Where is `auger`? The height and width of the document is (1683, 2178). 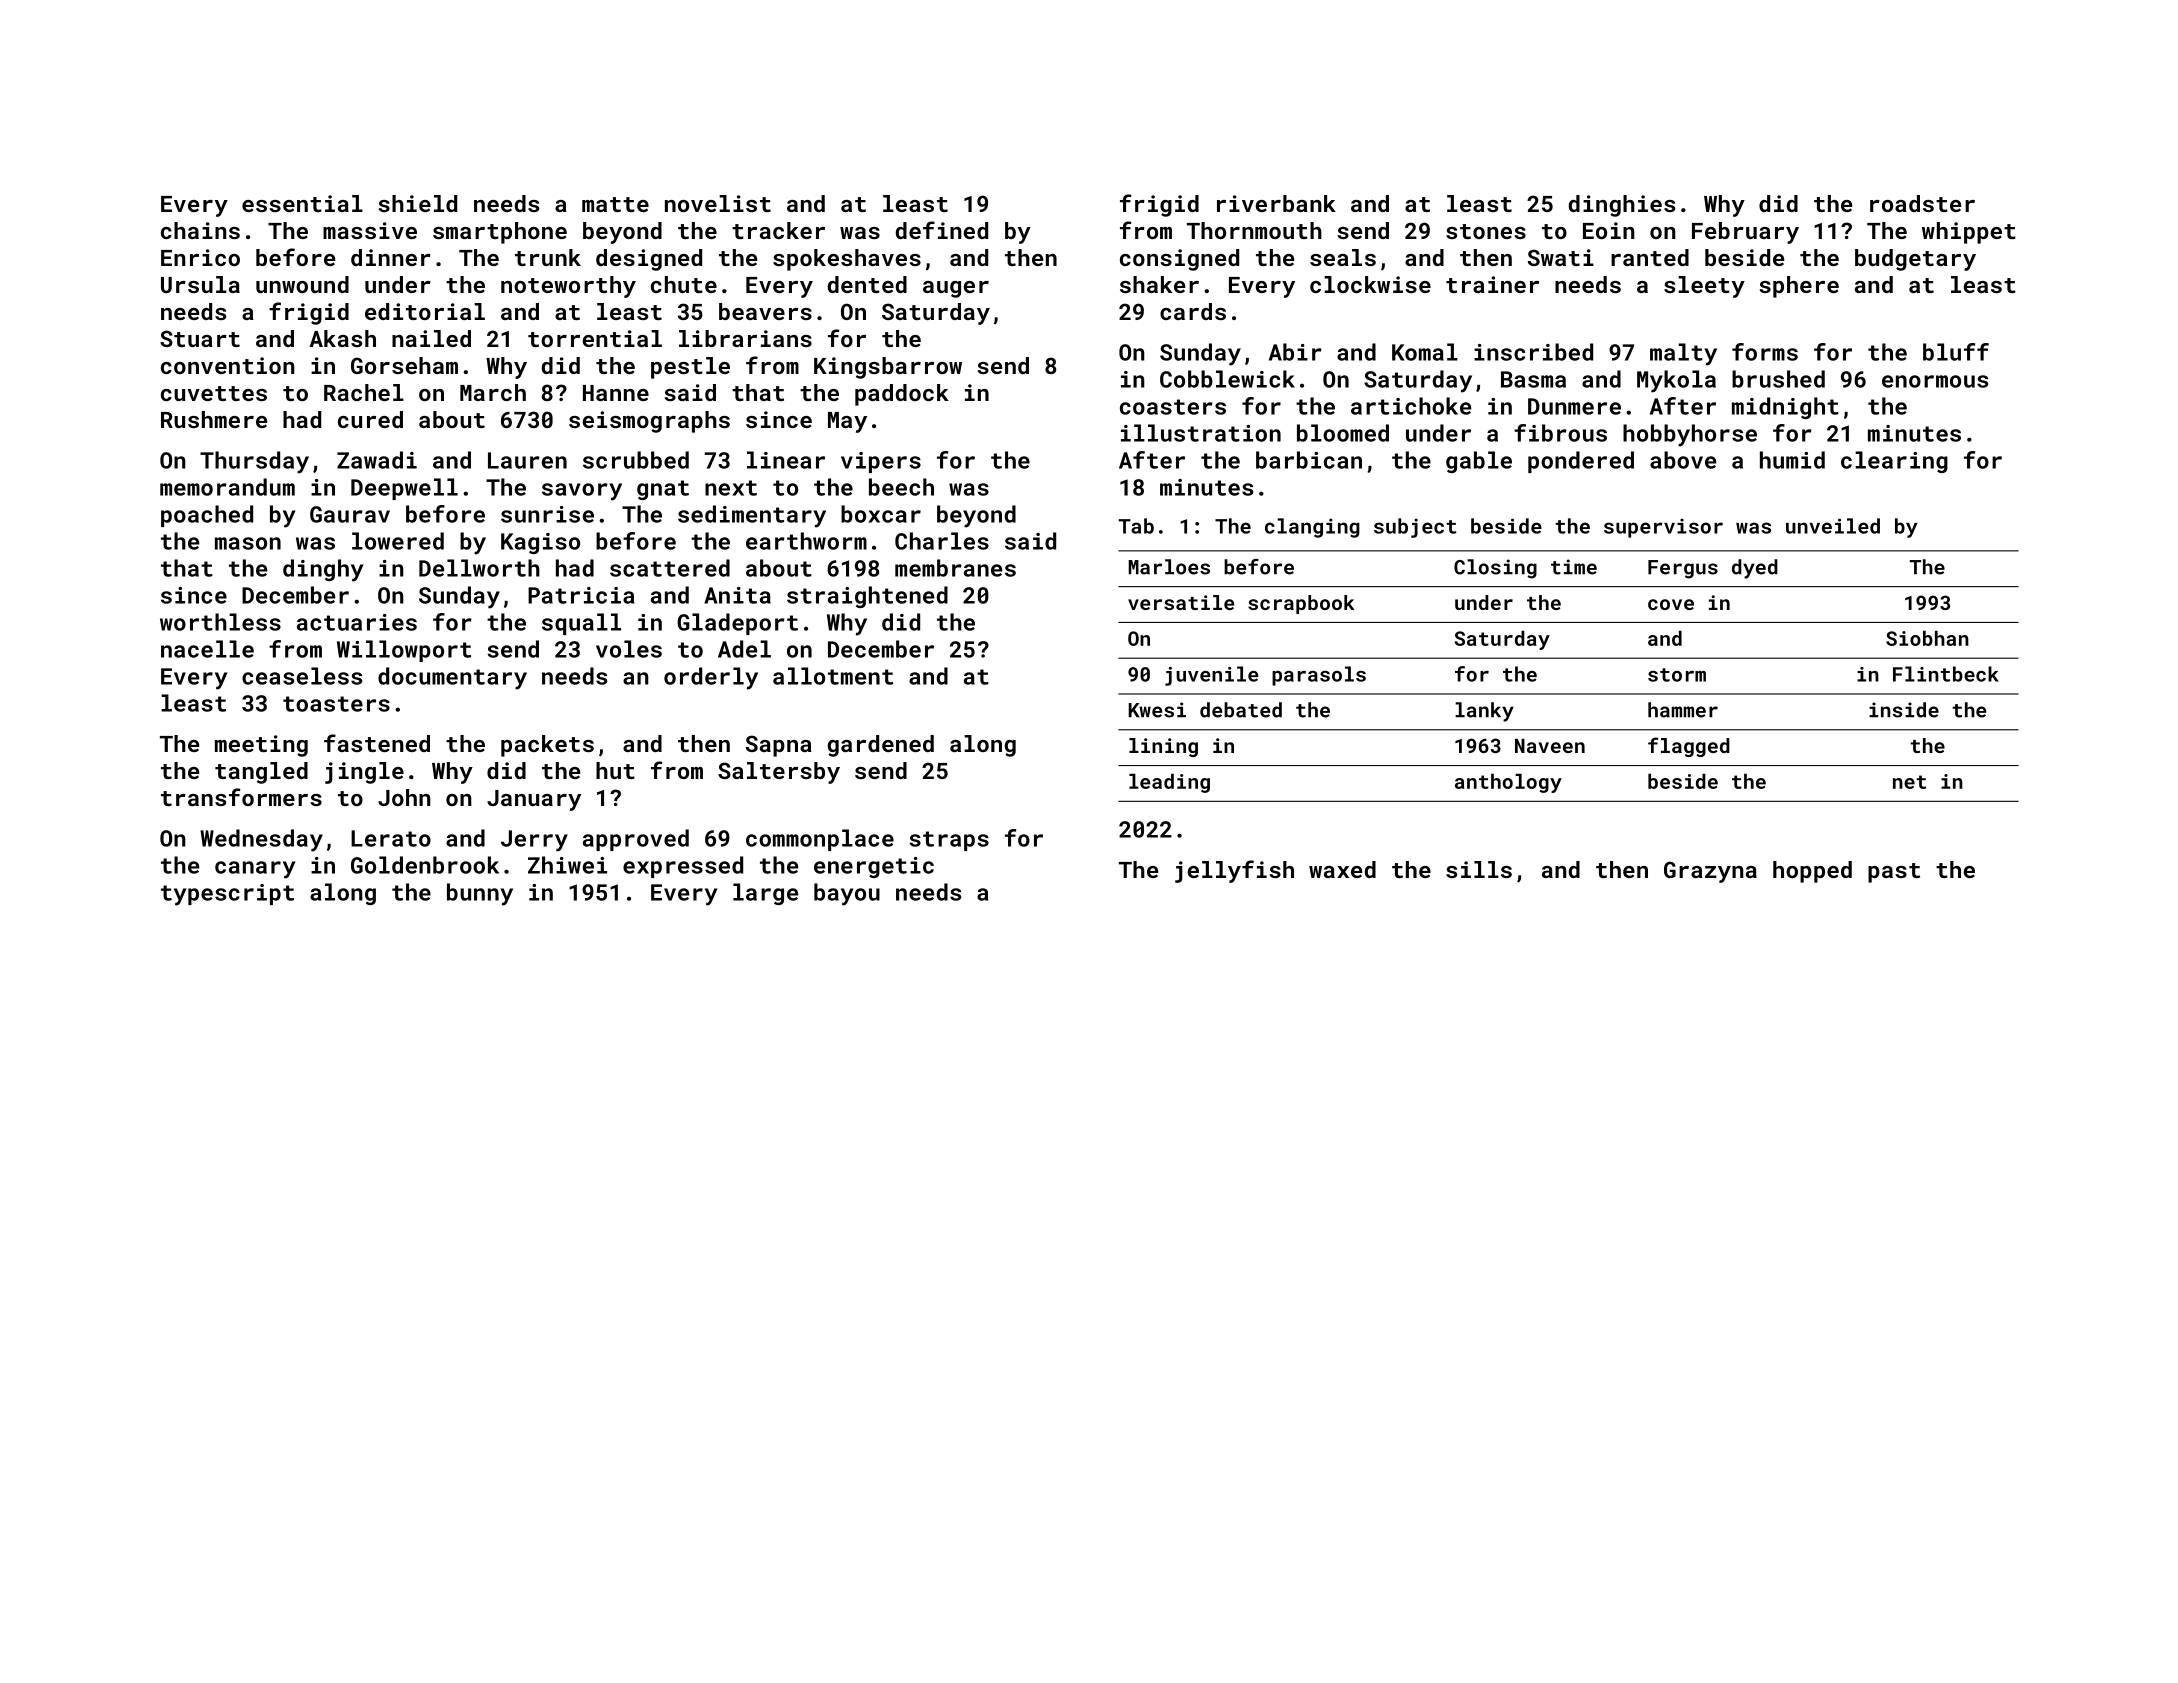 auger is located at coordinates (956, 289).
